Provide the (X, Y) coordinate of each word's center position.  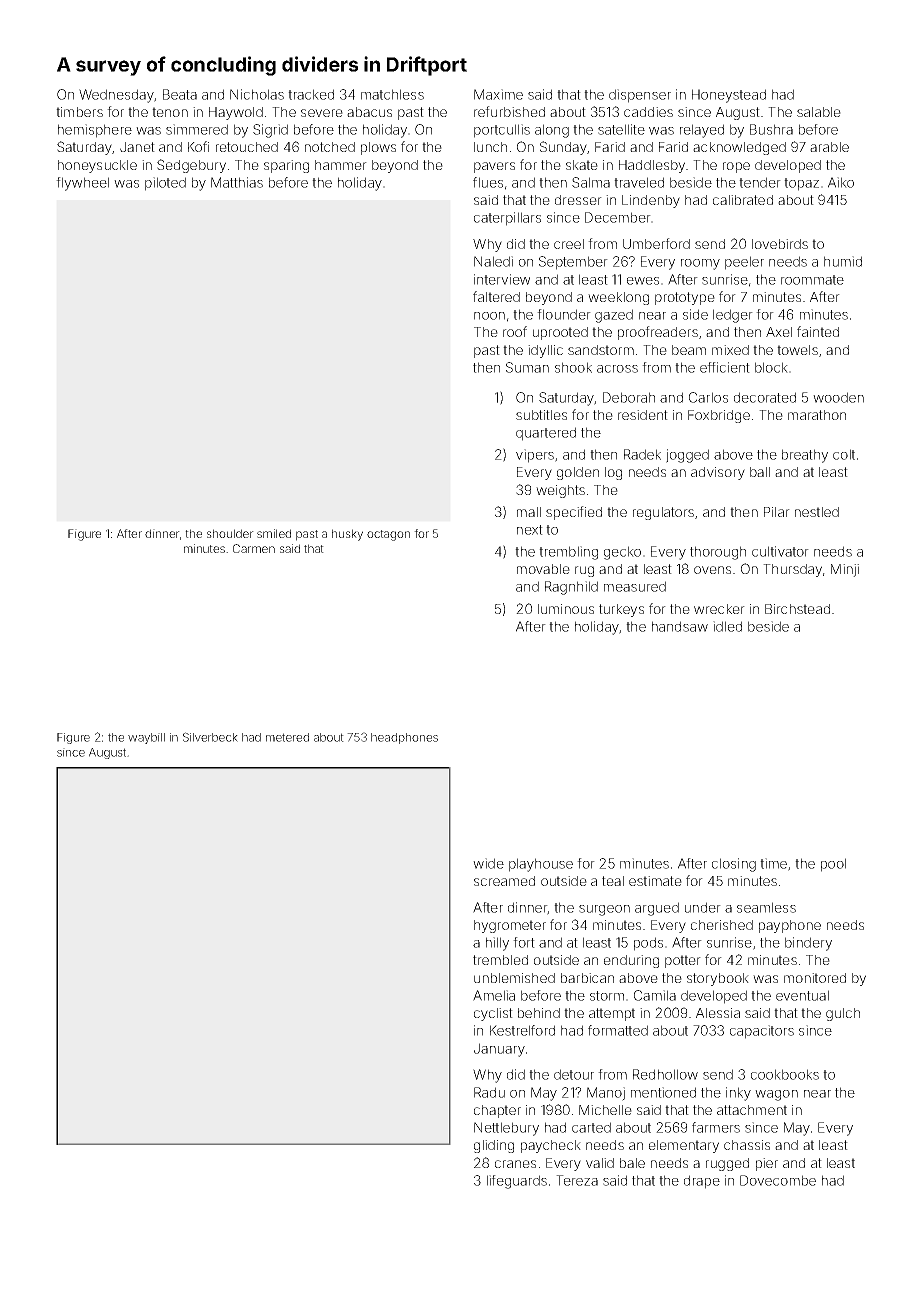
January (499, 1050)
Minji (845, 570)
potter (683, 961)
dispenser (640, 96)
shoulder (230, 533)
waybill (146, 738)
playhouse (541, 865)
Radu (489, 1092)
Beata (180, 94)
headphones (404, 738)
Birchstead (797, 609)
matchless (392, 94)
